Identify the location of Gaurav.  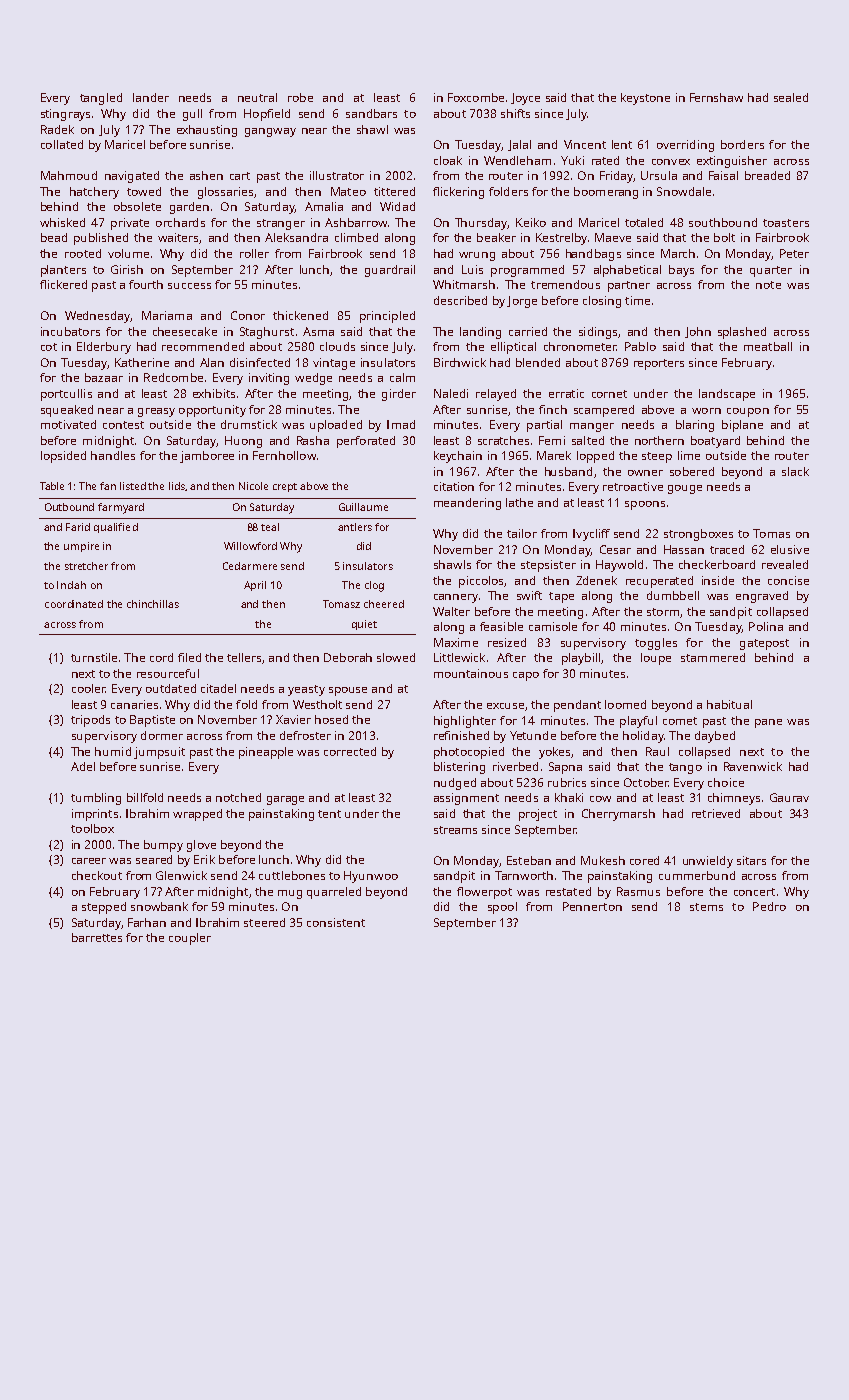
(789, 797).
